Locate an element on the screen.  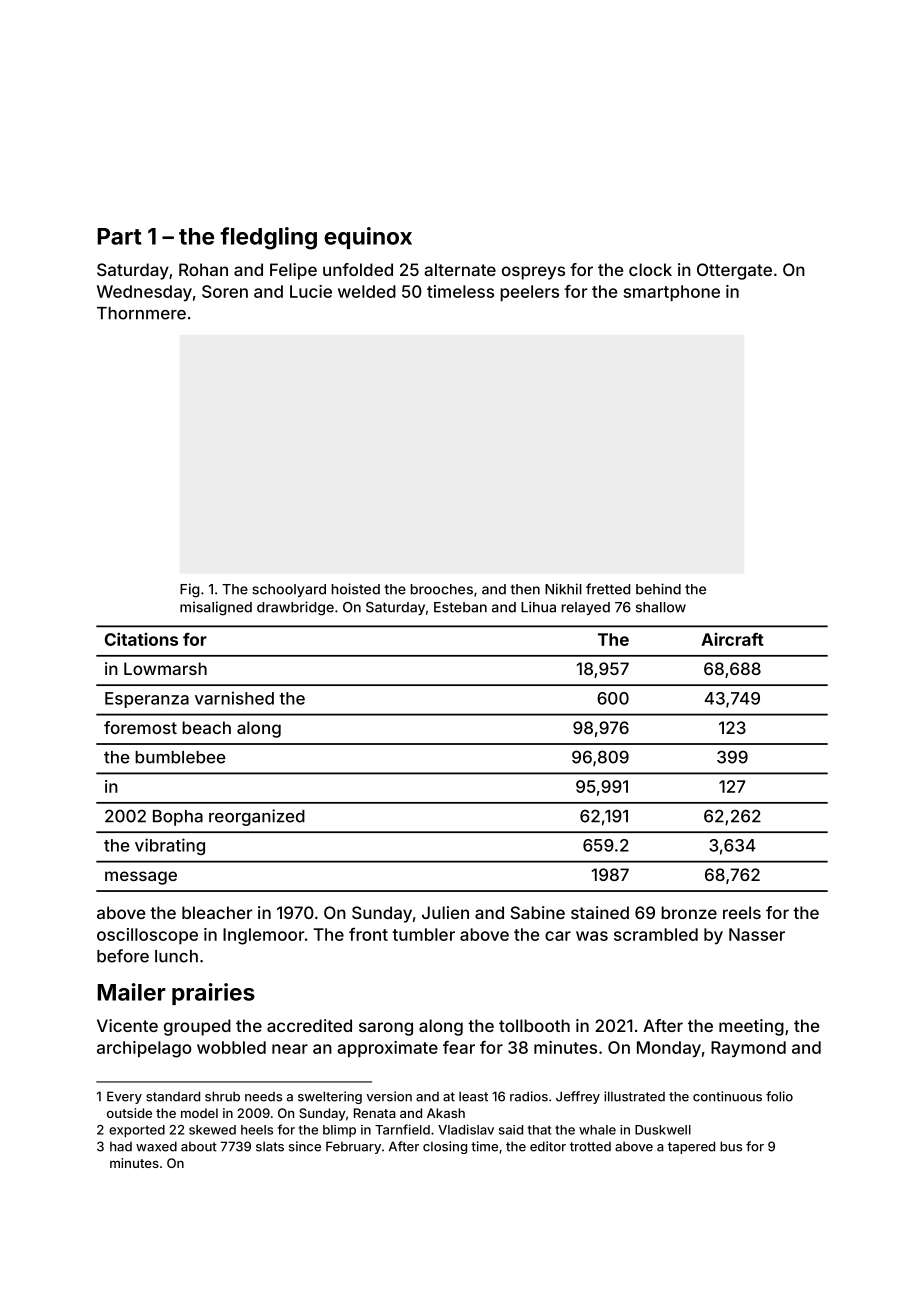
closing is located at coordinates (445, 1147).
